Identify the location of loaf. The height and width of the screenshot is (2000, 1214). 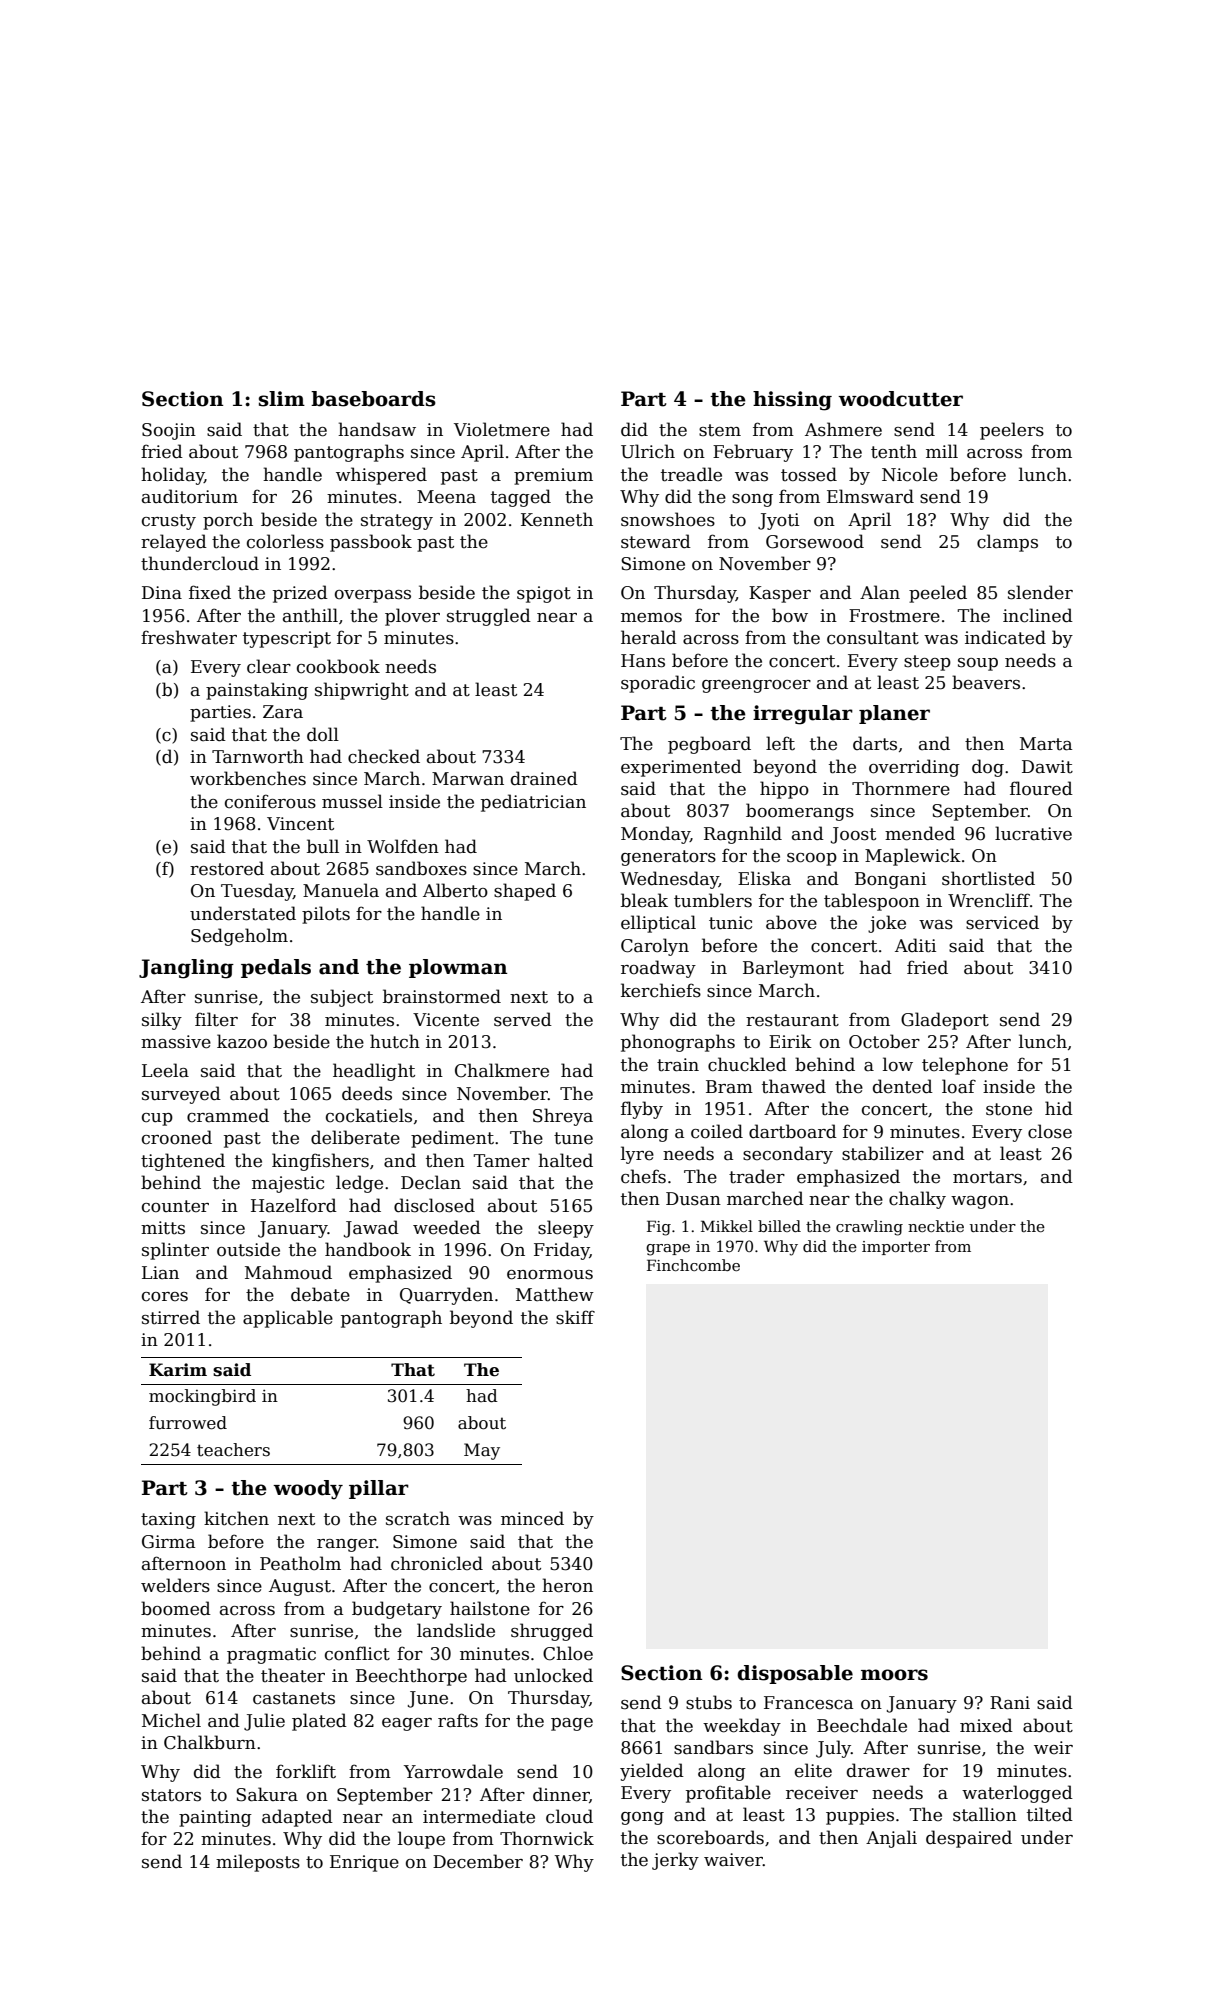
(959, 1086).
